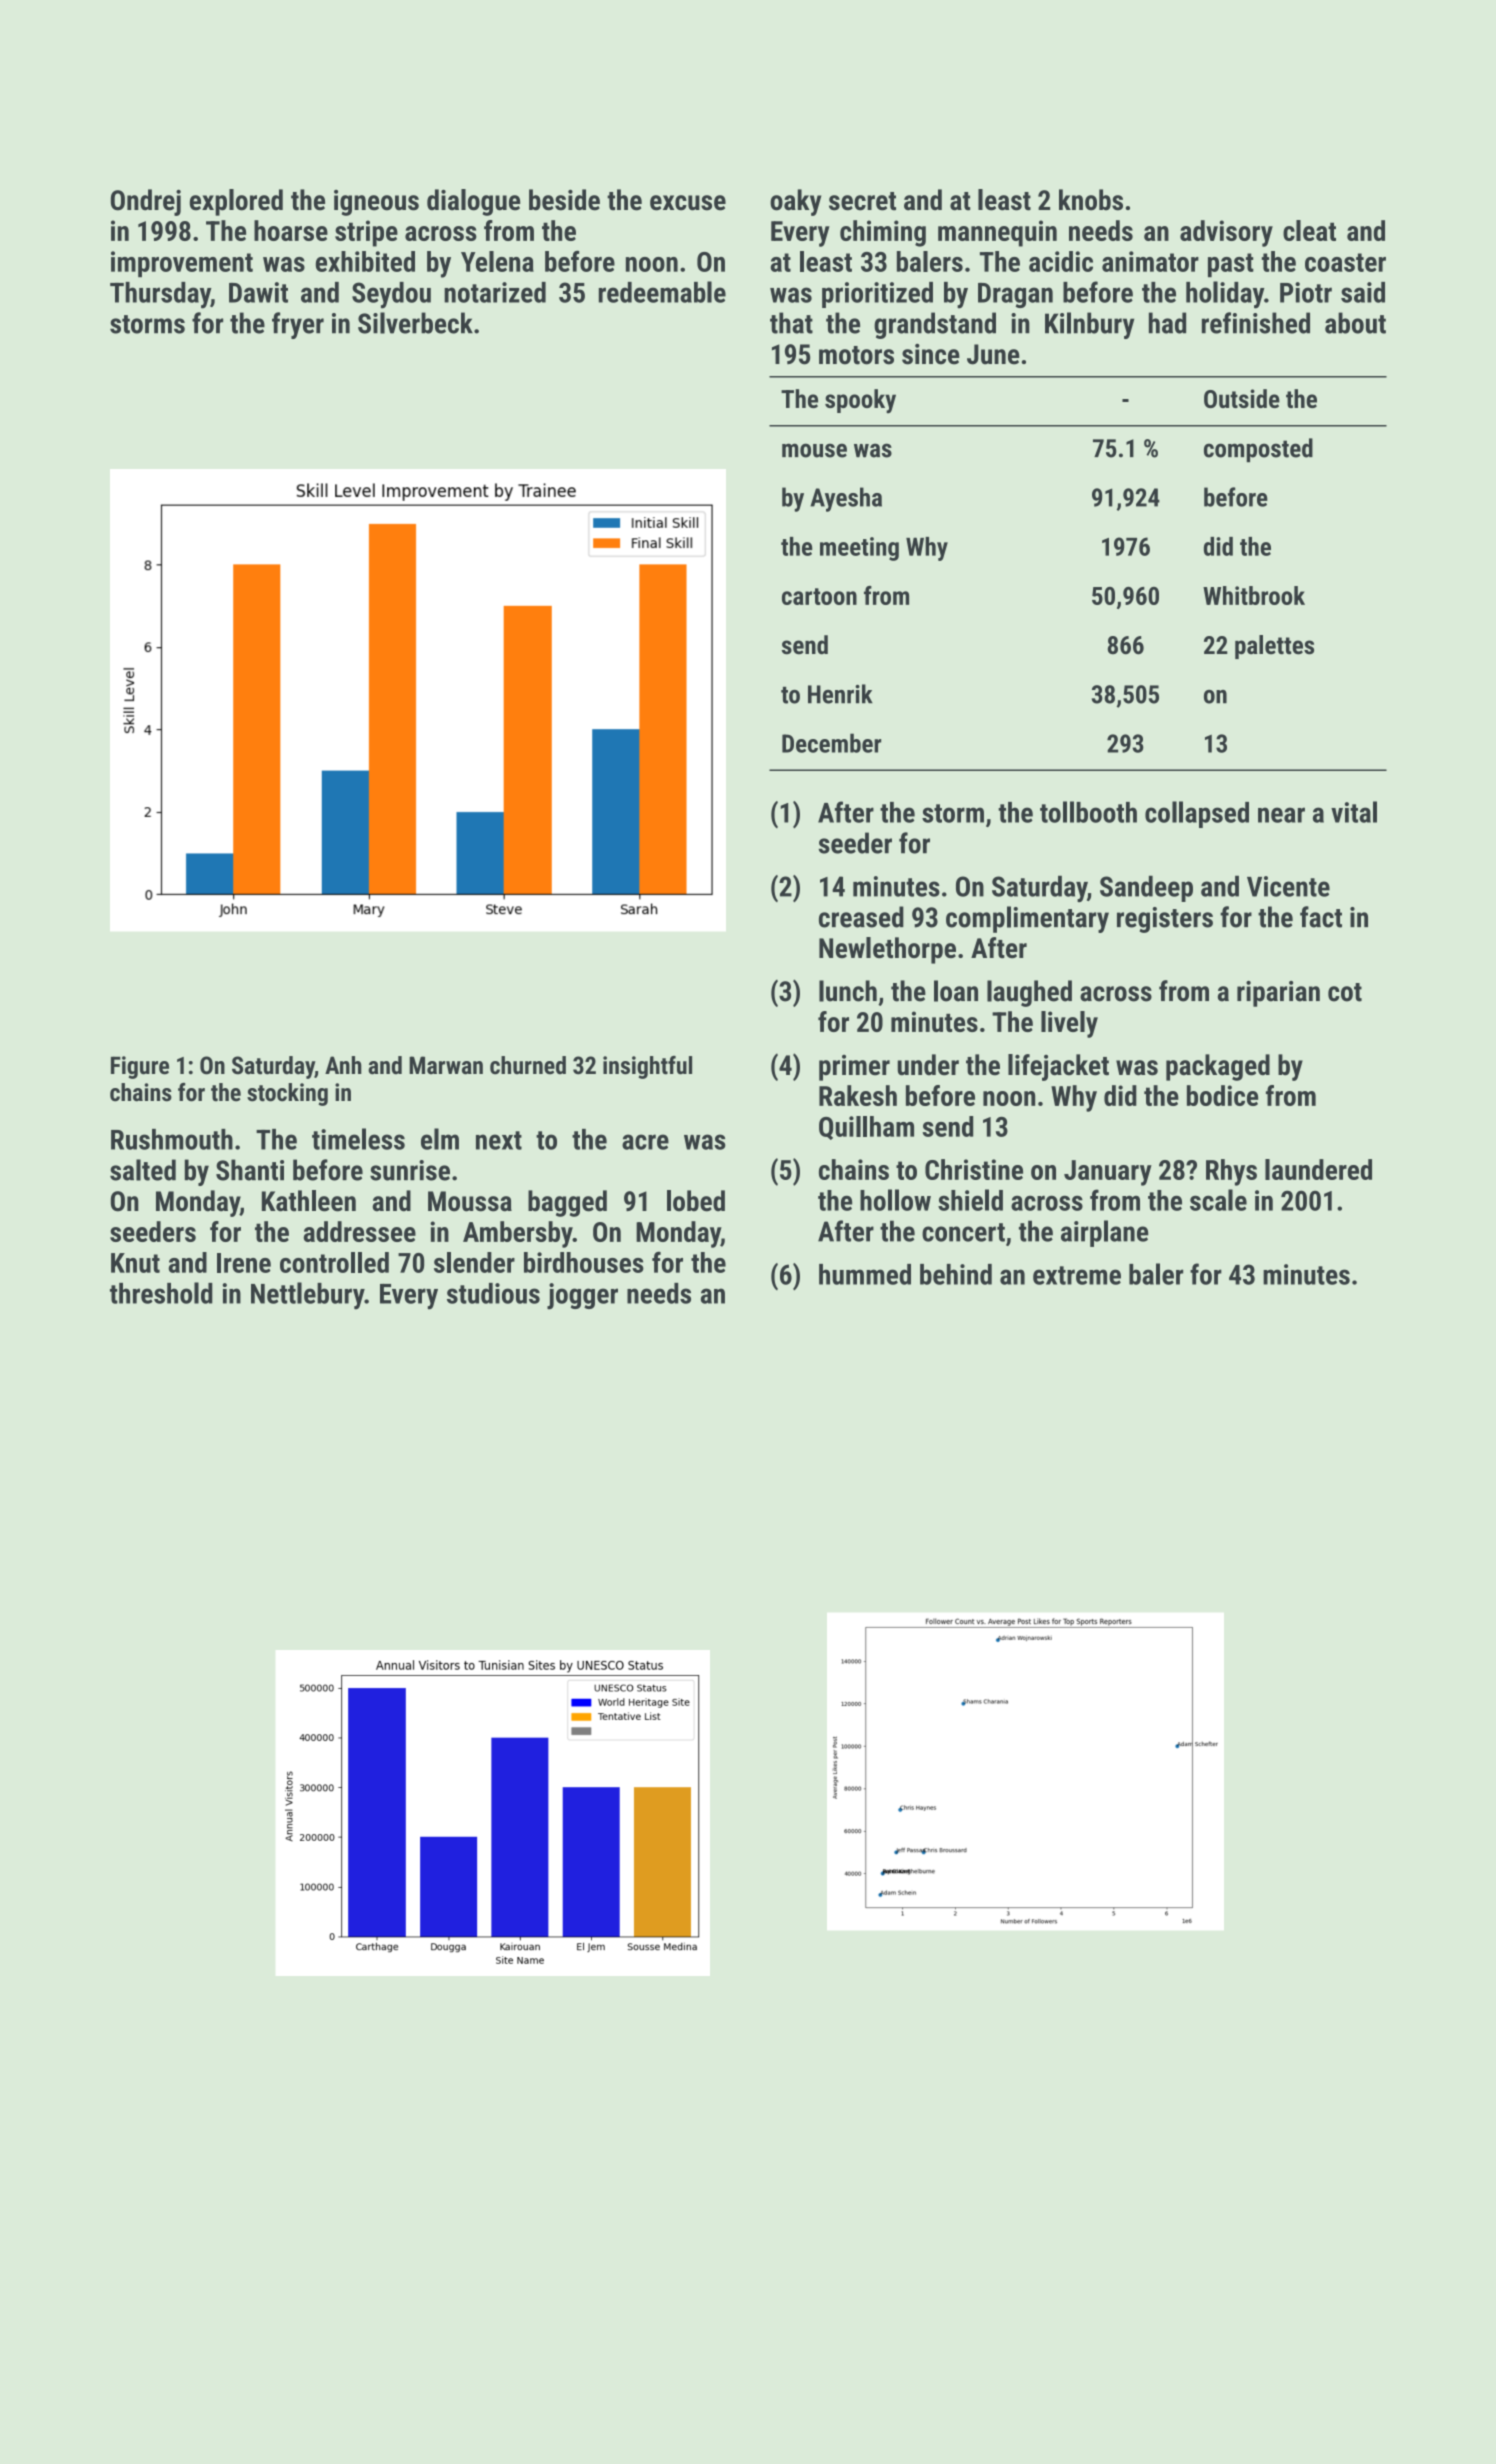 This document has width=1496, height=2464. What do you see at coordinates (360, 1231) in the document?
I see `addressee` at bounding box center [360, 1231].
